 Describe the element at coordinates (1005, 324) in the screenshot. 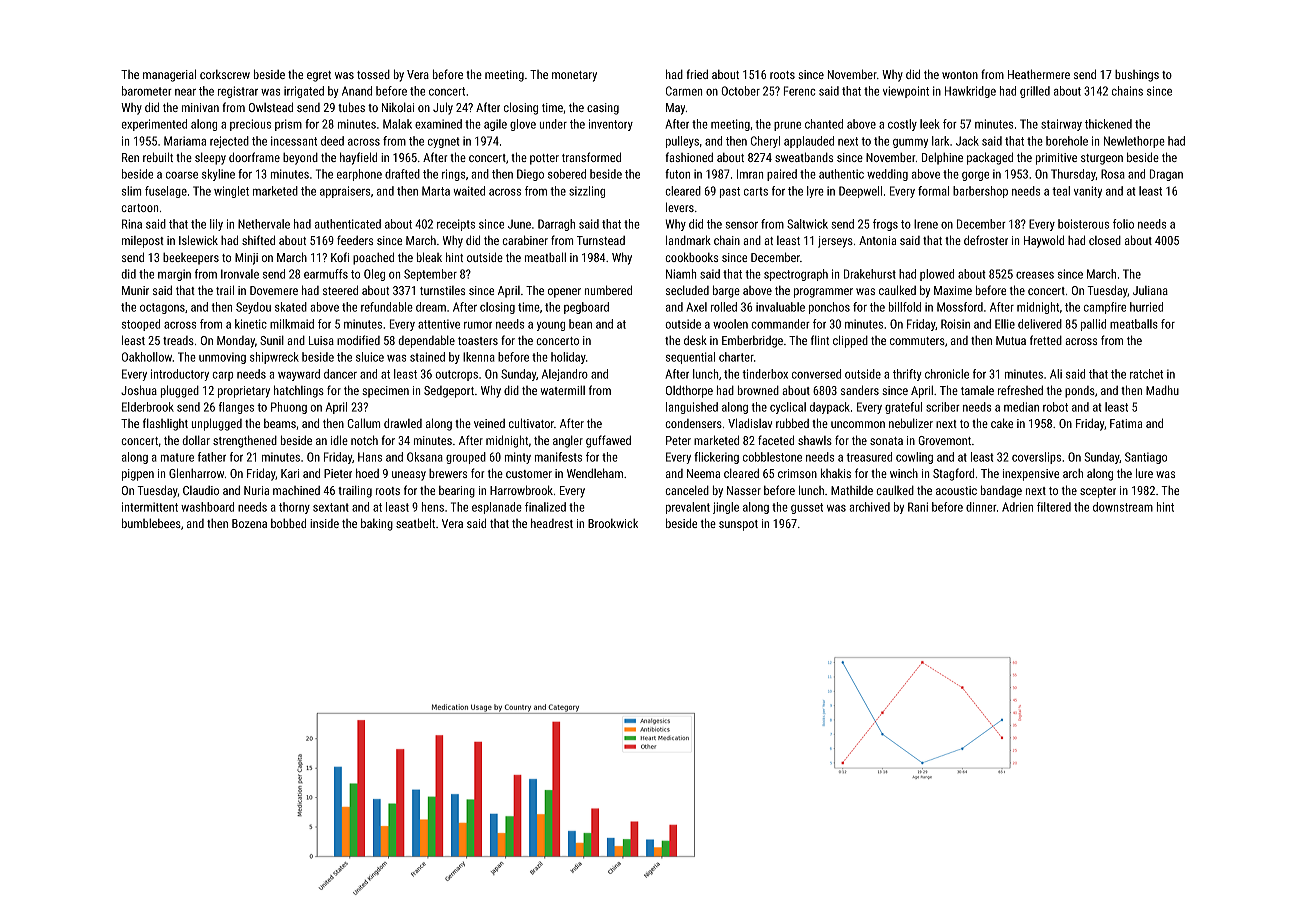

I see `Ellie` at that location.
